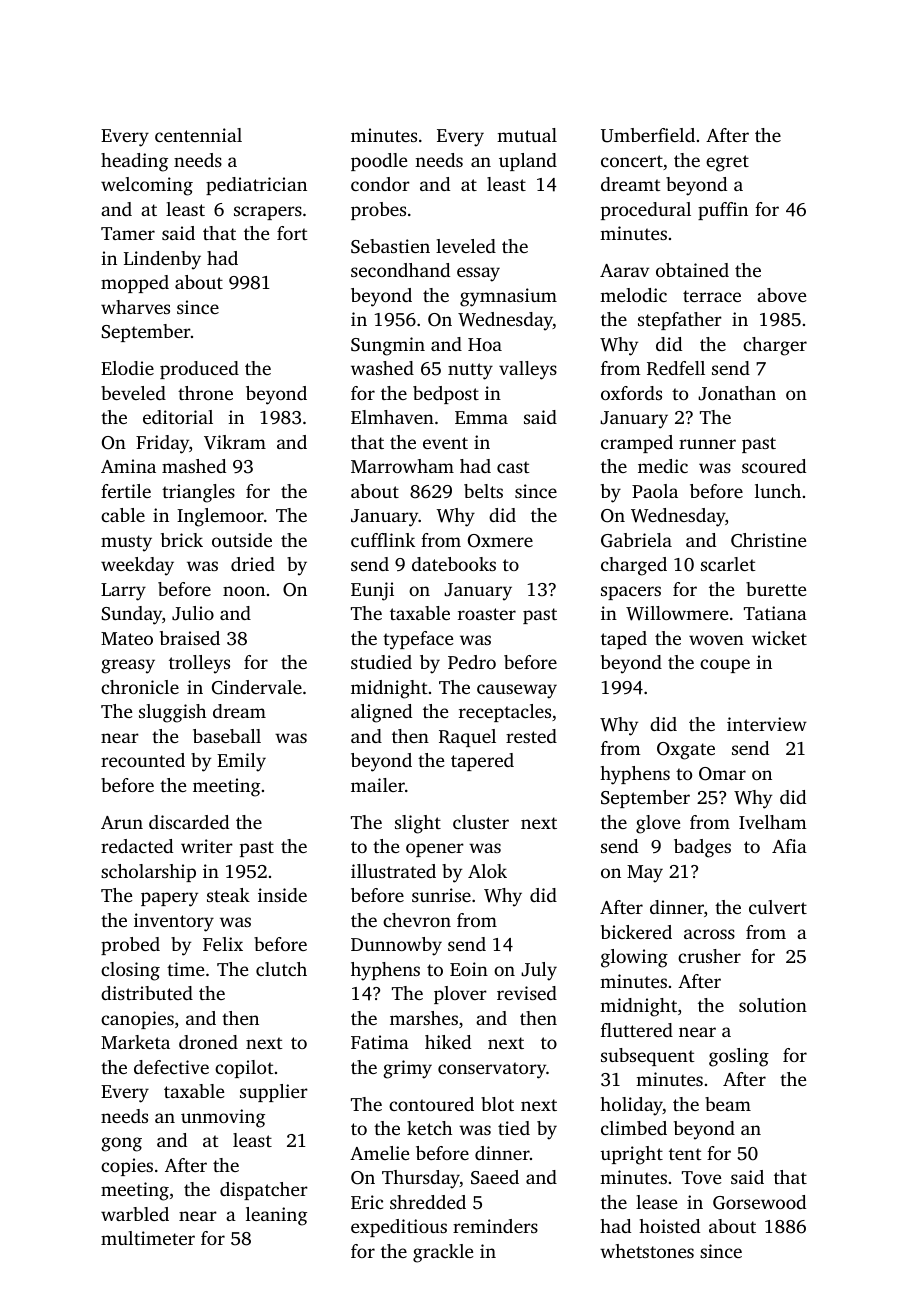 The image size is (908, 1316). Describe the element at coordinates (148, 873) in the document. I see `scholarship` at that location.
